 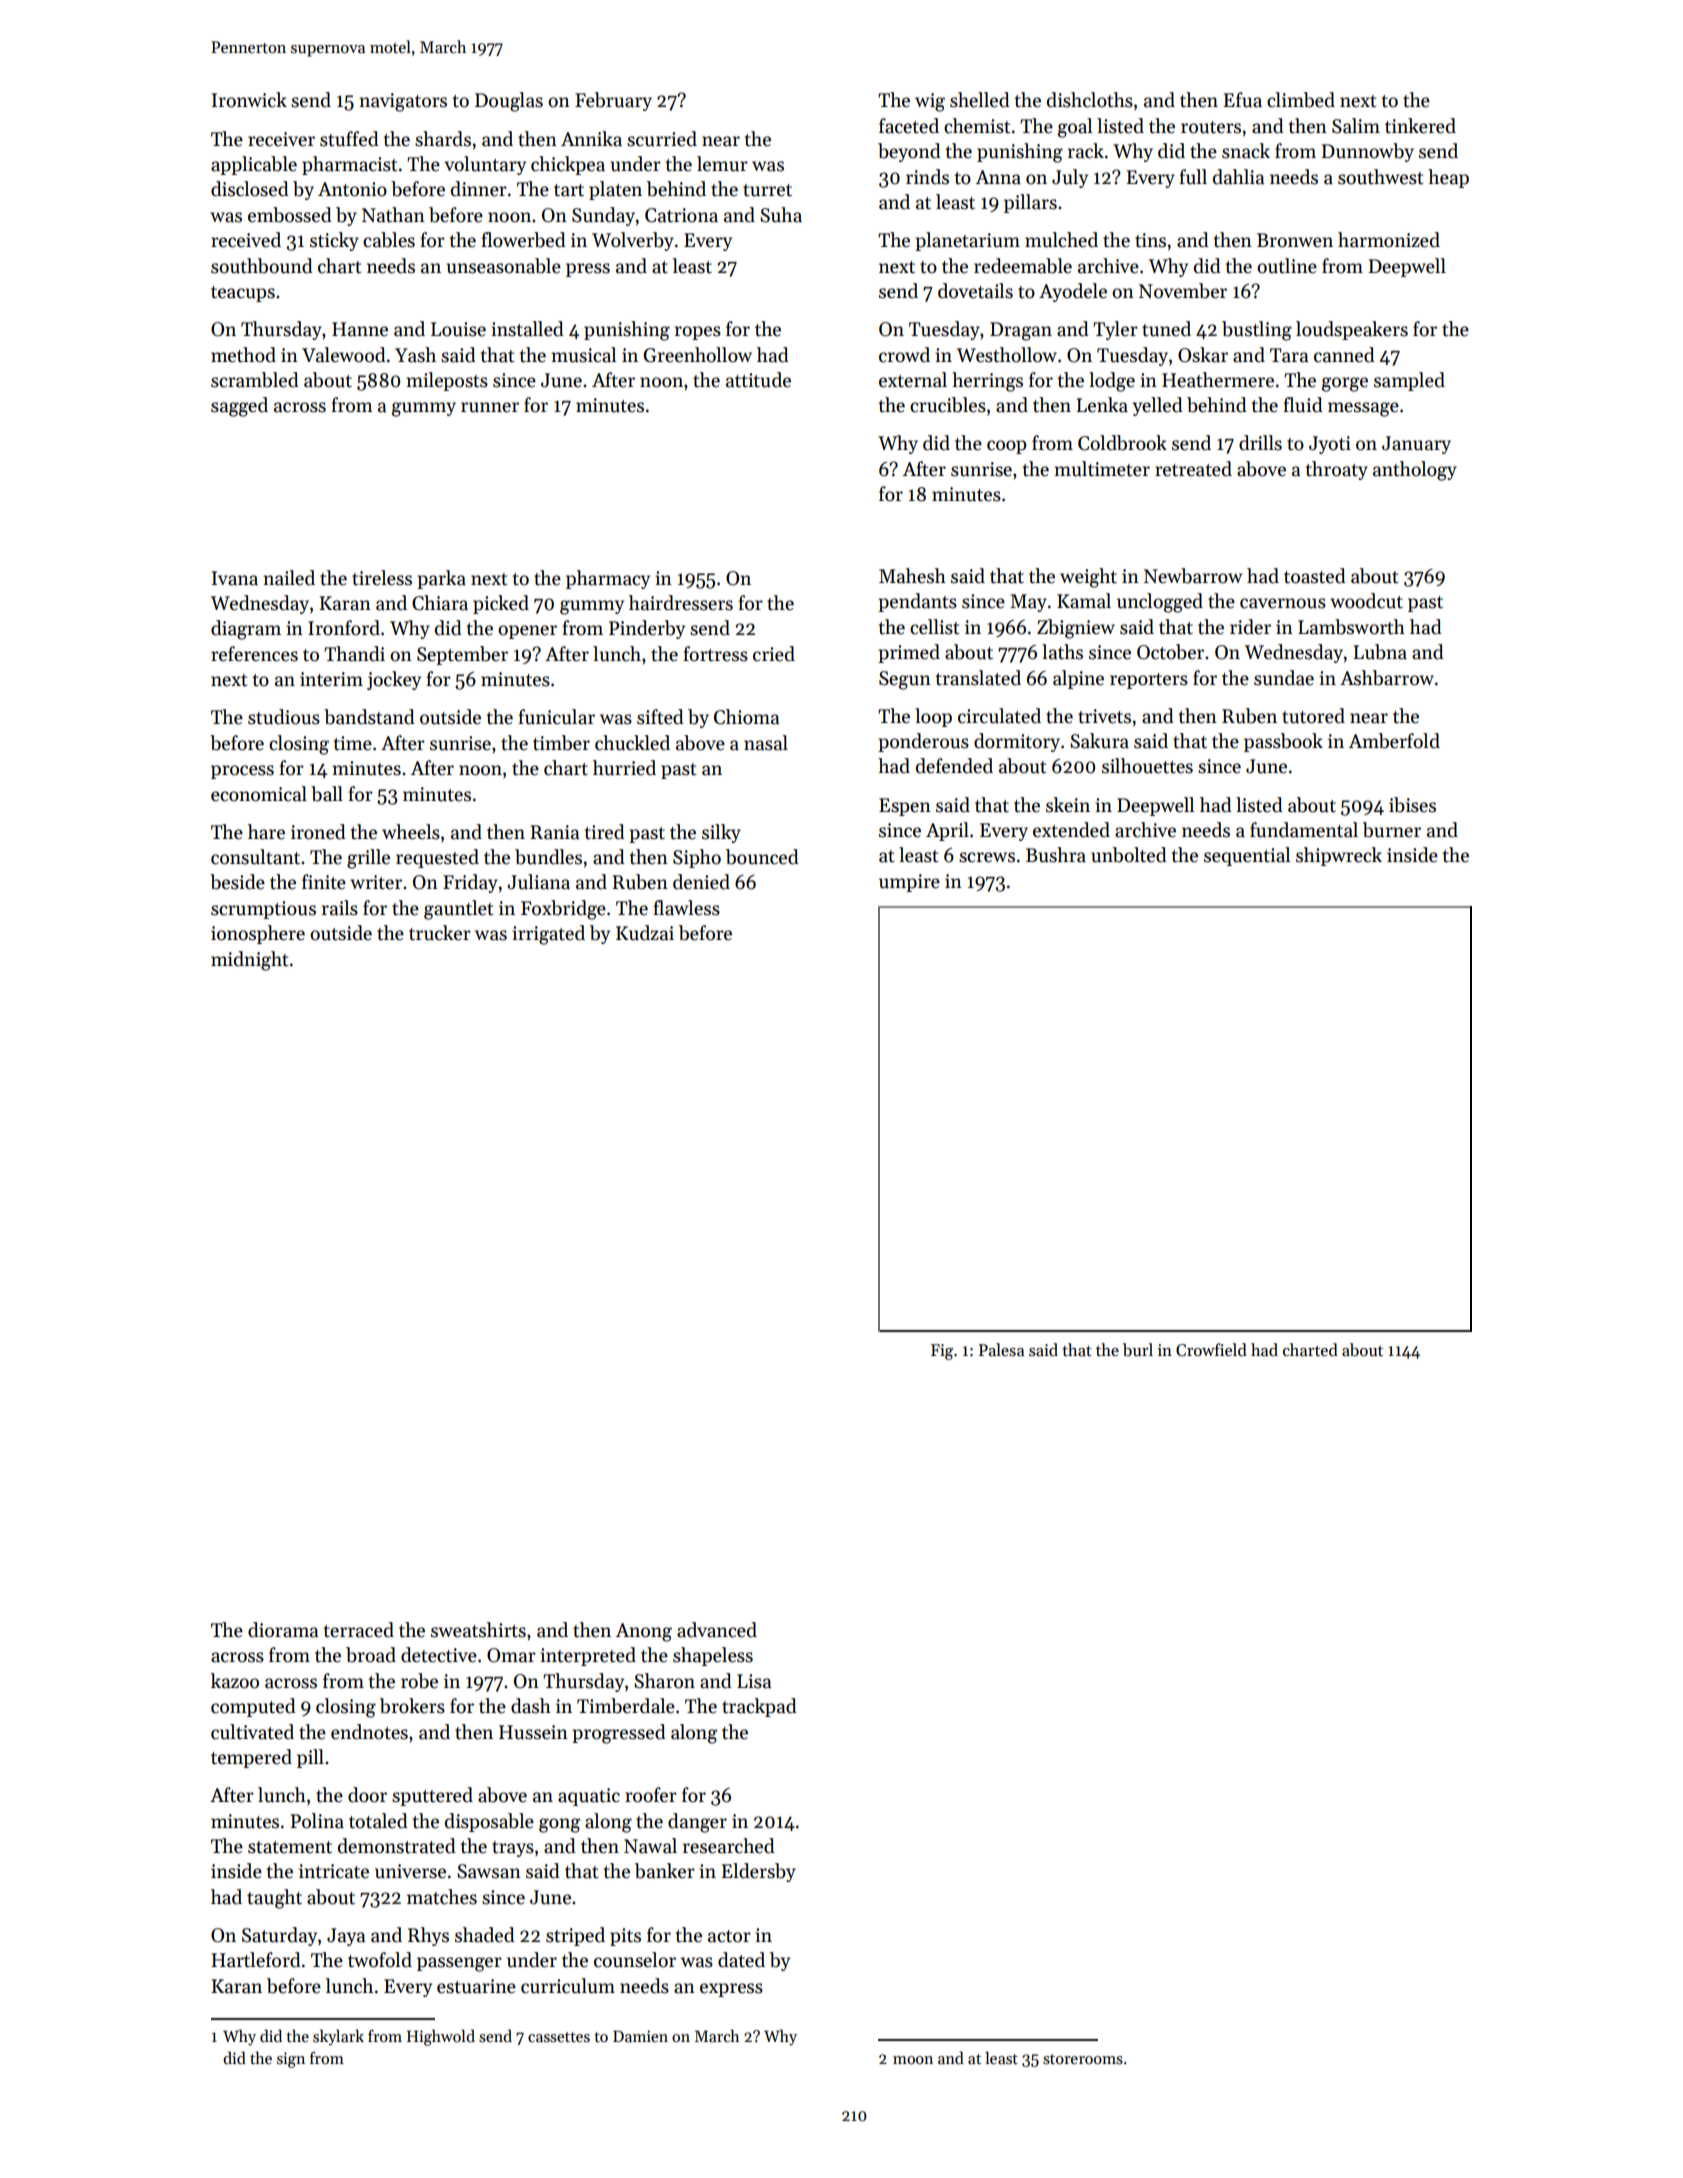 I want to click on funicular, so click(x=556, y=717).
